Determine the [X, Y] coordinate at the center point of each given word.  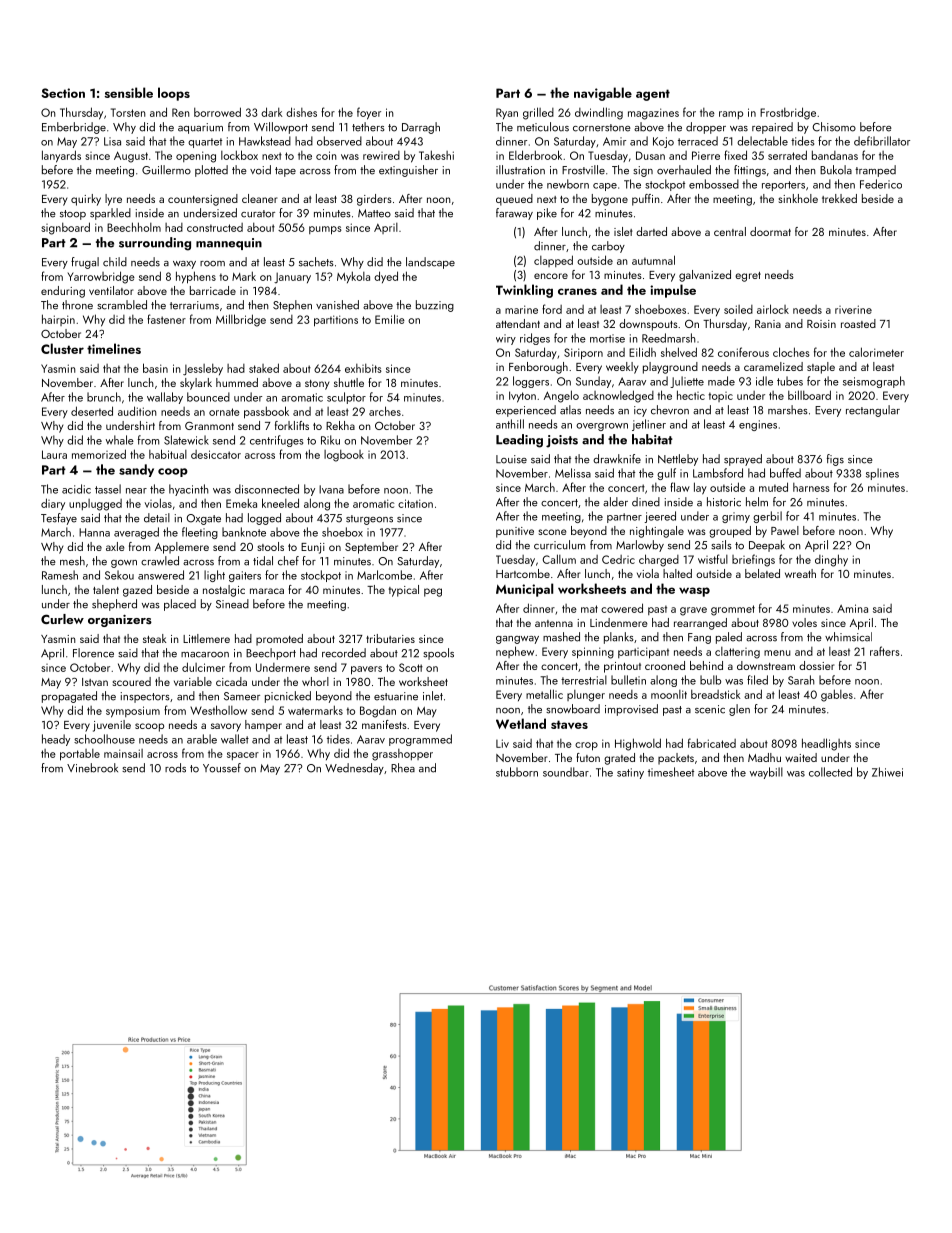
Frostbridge [788, 113]
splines [882, 474]
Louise [511, 459]
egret [748, 277]
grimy [736, 517]
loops [174, 94]
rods [175, 768]
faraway [514, 214]
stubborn [517, 772]
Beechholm [134, 227]
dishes [301, 112]
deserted [92, 411]
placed [180, 605]
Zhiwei [887, 772]
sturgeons [369, 520]
